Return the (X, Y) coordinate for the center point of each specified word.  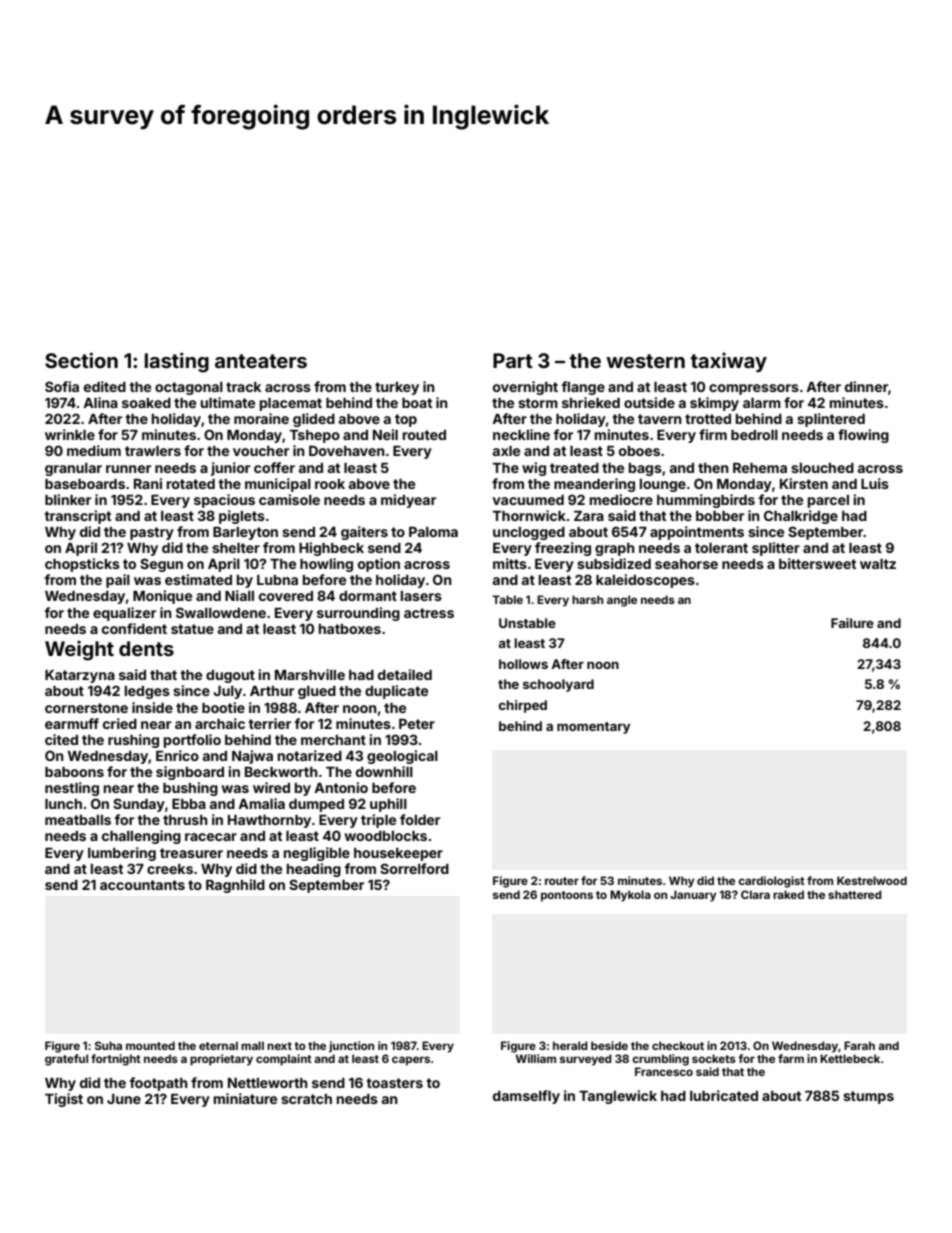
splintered (831, 420)
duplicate (396, 692)
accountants (142, 885)
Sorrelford (414, 868)
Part (513, 360)
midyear (408, 501)
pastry (152, 533)
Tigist (64, 1100)
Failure (852, 623)
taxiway (729, 362)
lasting (177, 362)
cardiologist (771, 882)
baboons (74, 772)
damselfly (526, 1097)
